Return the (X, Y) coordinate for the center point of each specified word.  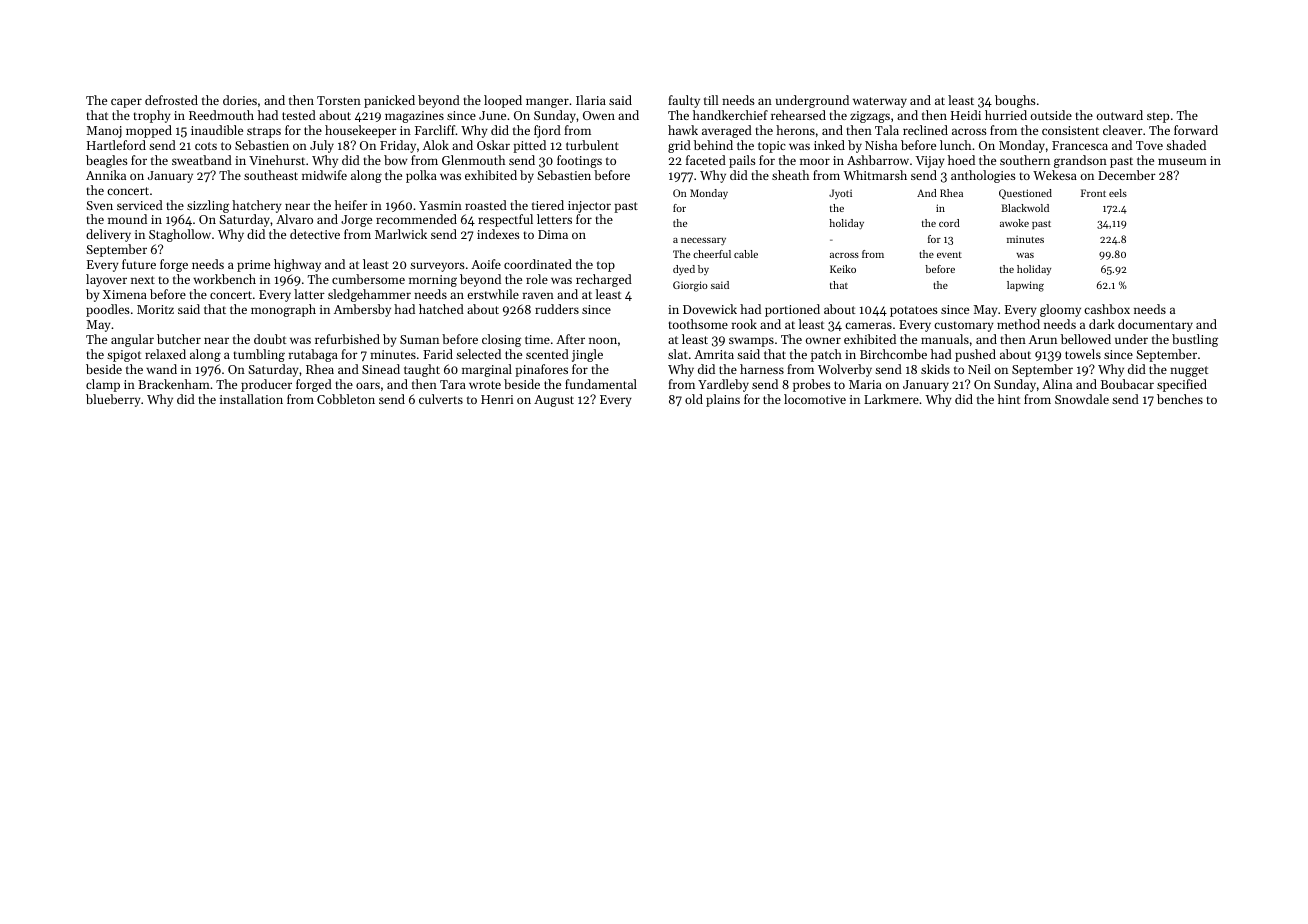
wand (161, 369)
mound (127, 219)
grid (679, 146)
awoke (1014, 223)
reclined (925, 130)
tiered (548, 205)
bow (395, 160)
